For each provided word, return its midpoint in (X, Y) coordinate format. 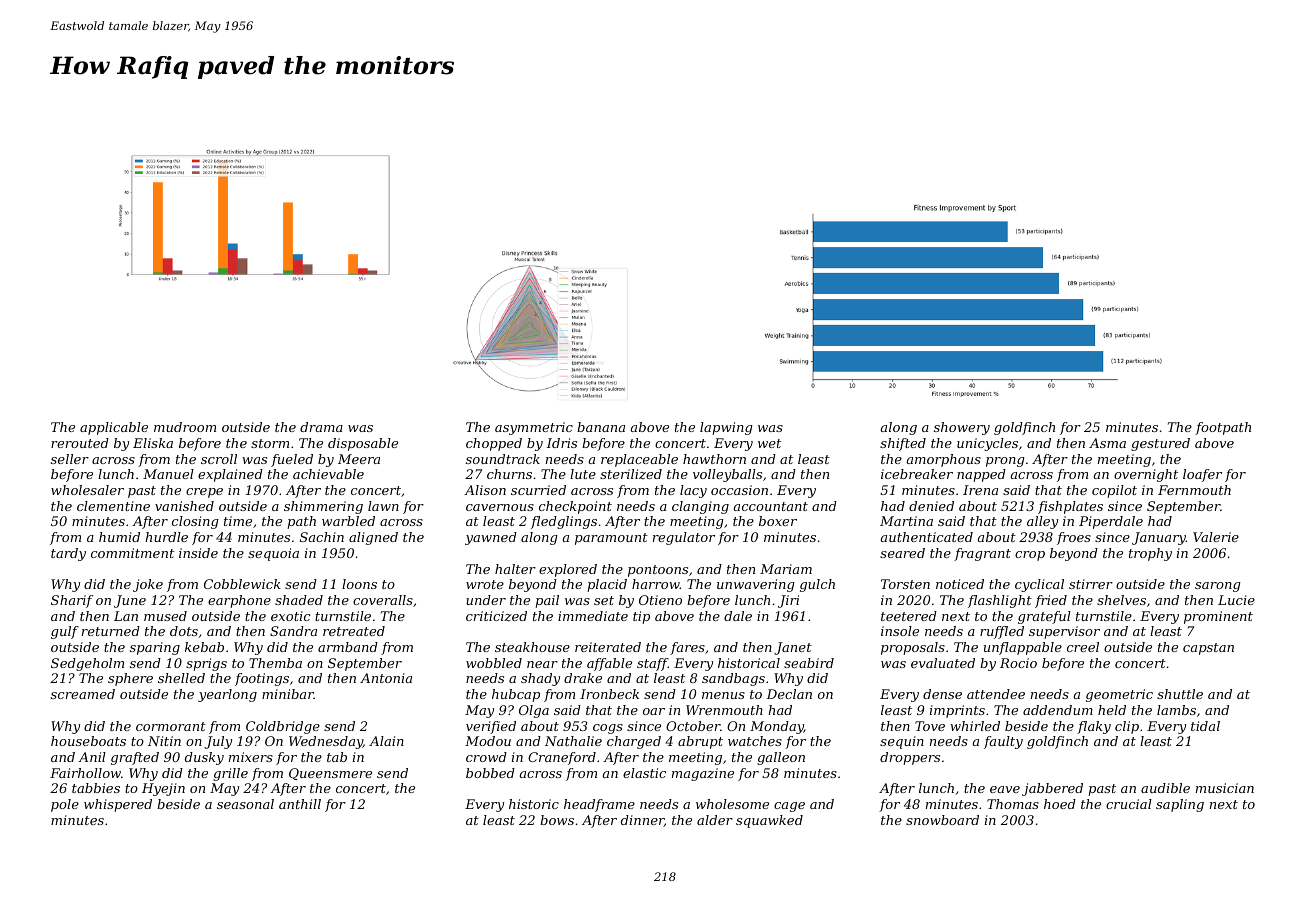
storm (270, 443)
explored (568, 570)
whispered (118, 805)
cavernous (500, 507)
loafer (1202, 475)
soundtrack (503, 459)
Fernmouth (1194, 490)
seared (902, 553)
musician (1225, 788)
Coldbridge (283, 727)
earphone (239, 601)
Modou (488, 741)
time (238, 521)
